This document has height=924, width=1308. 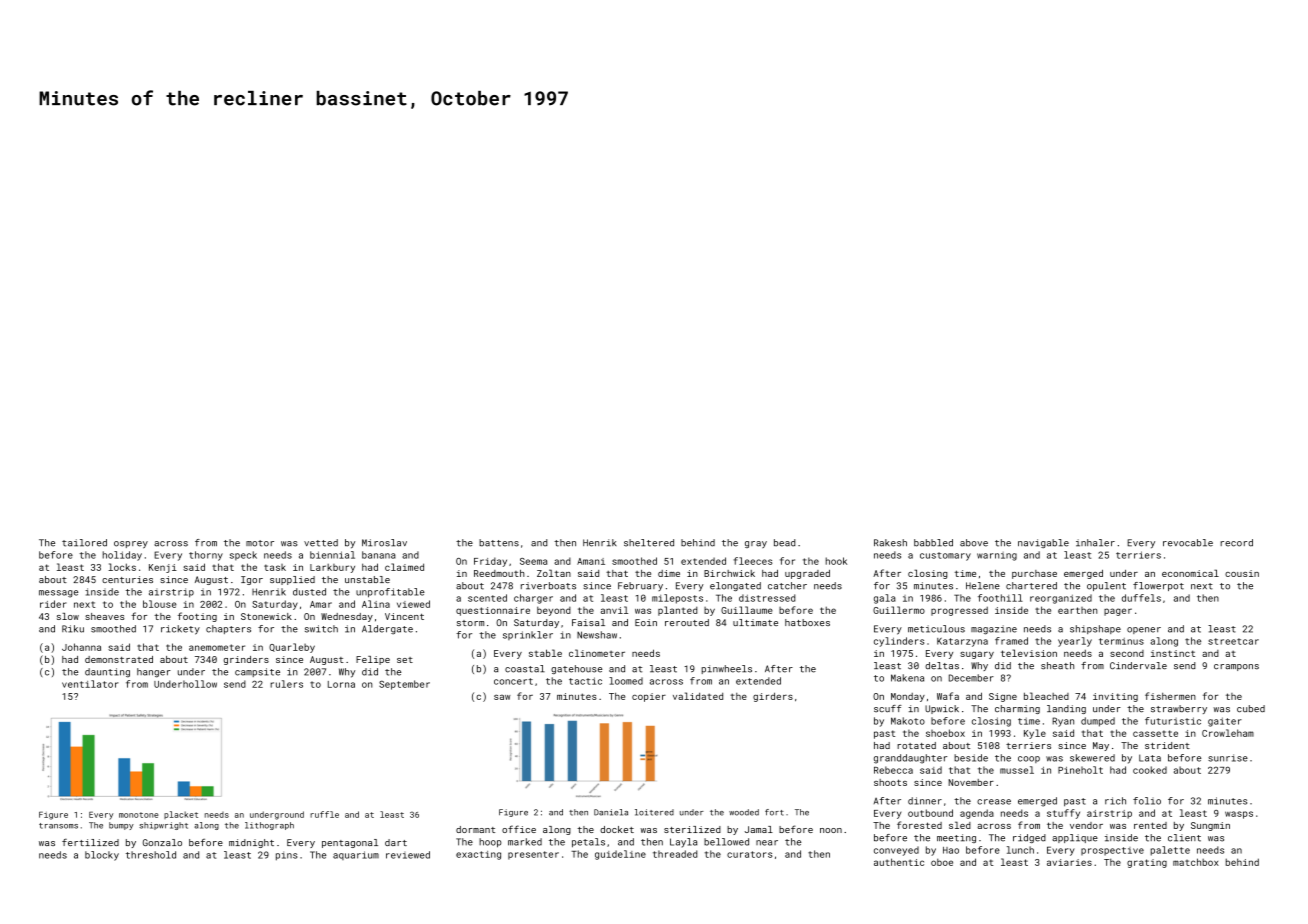 I want to click on copier, so click(x=649, y=697).
